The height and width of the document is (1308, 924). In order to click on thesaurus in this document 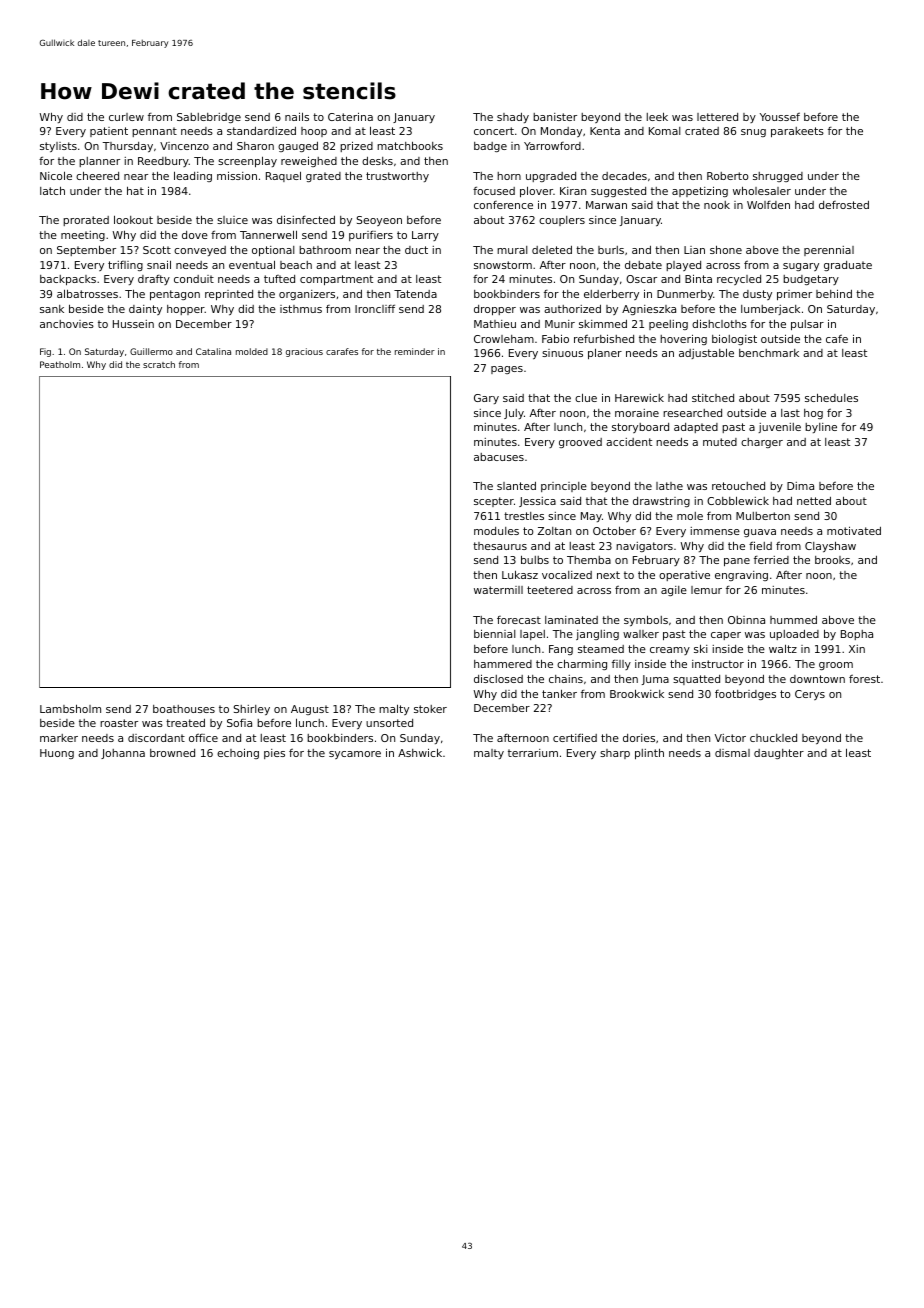, I will do `click(500, 546)`.
